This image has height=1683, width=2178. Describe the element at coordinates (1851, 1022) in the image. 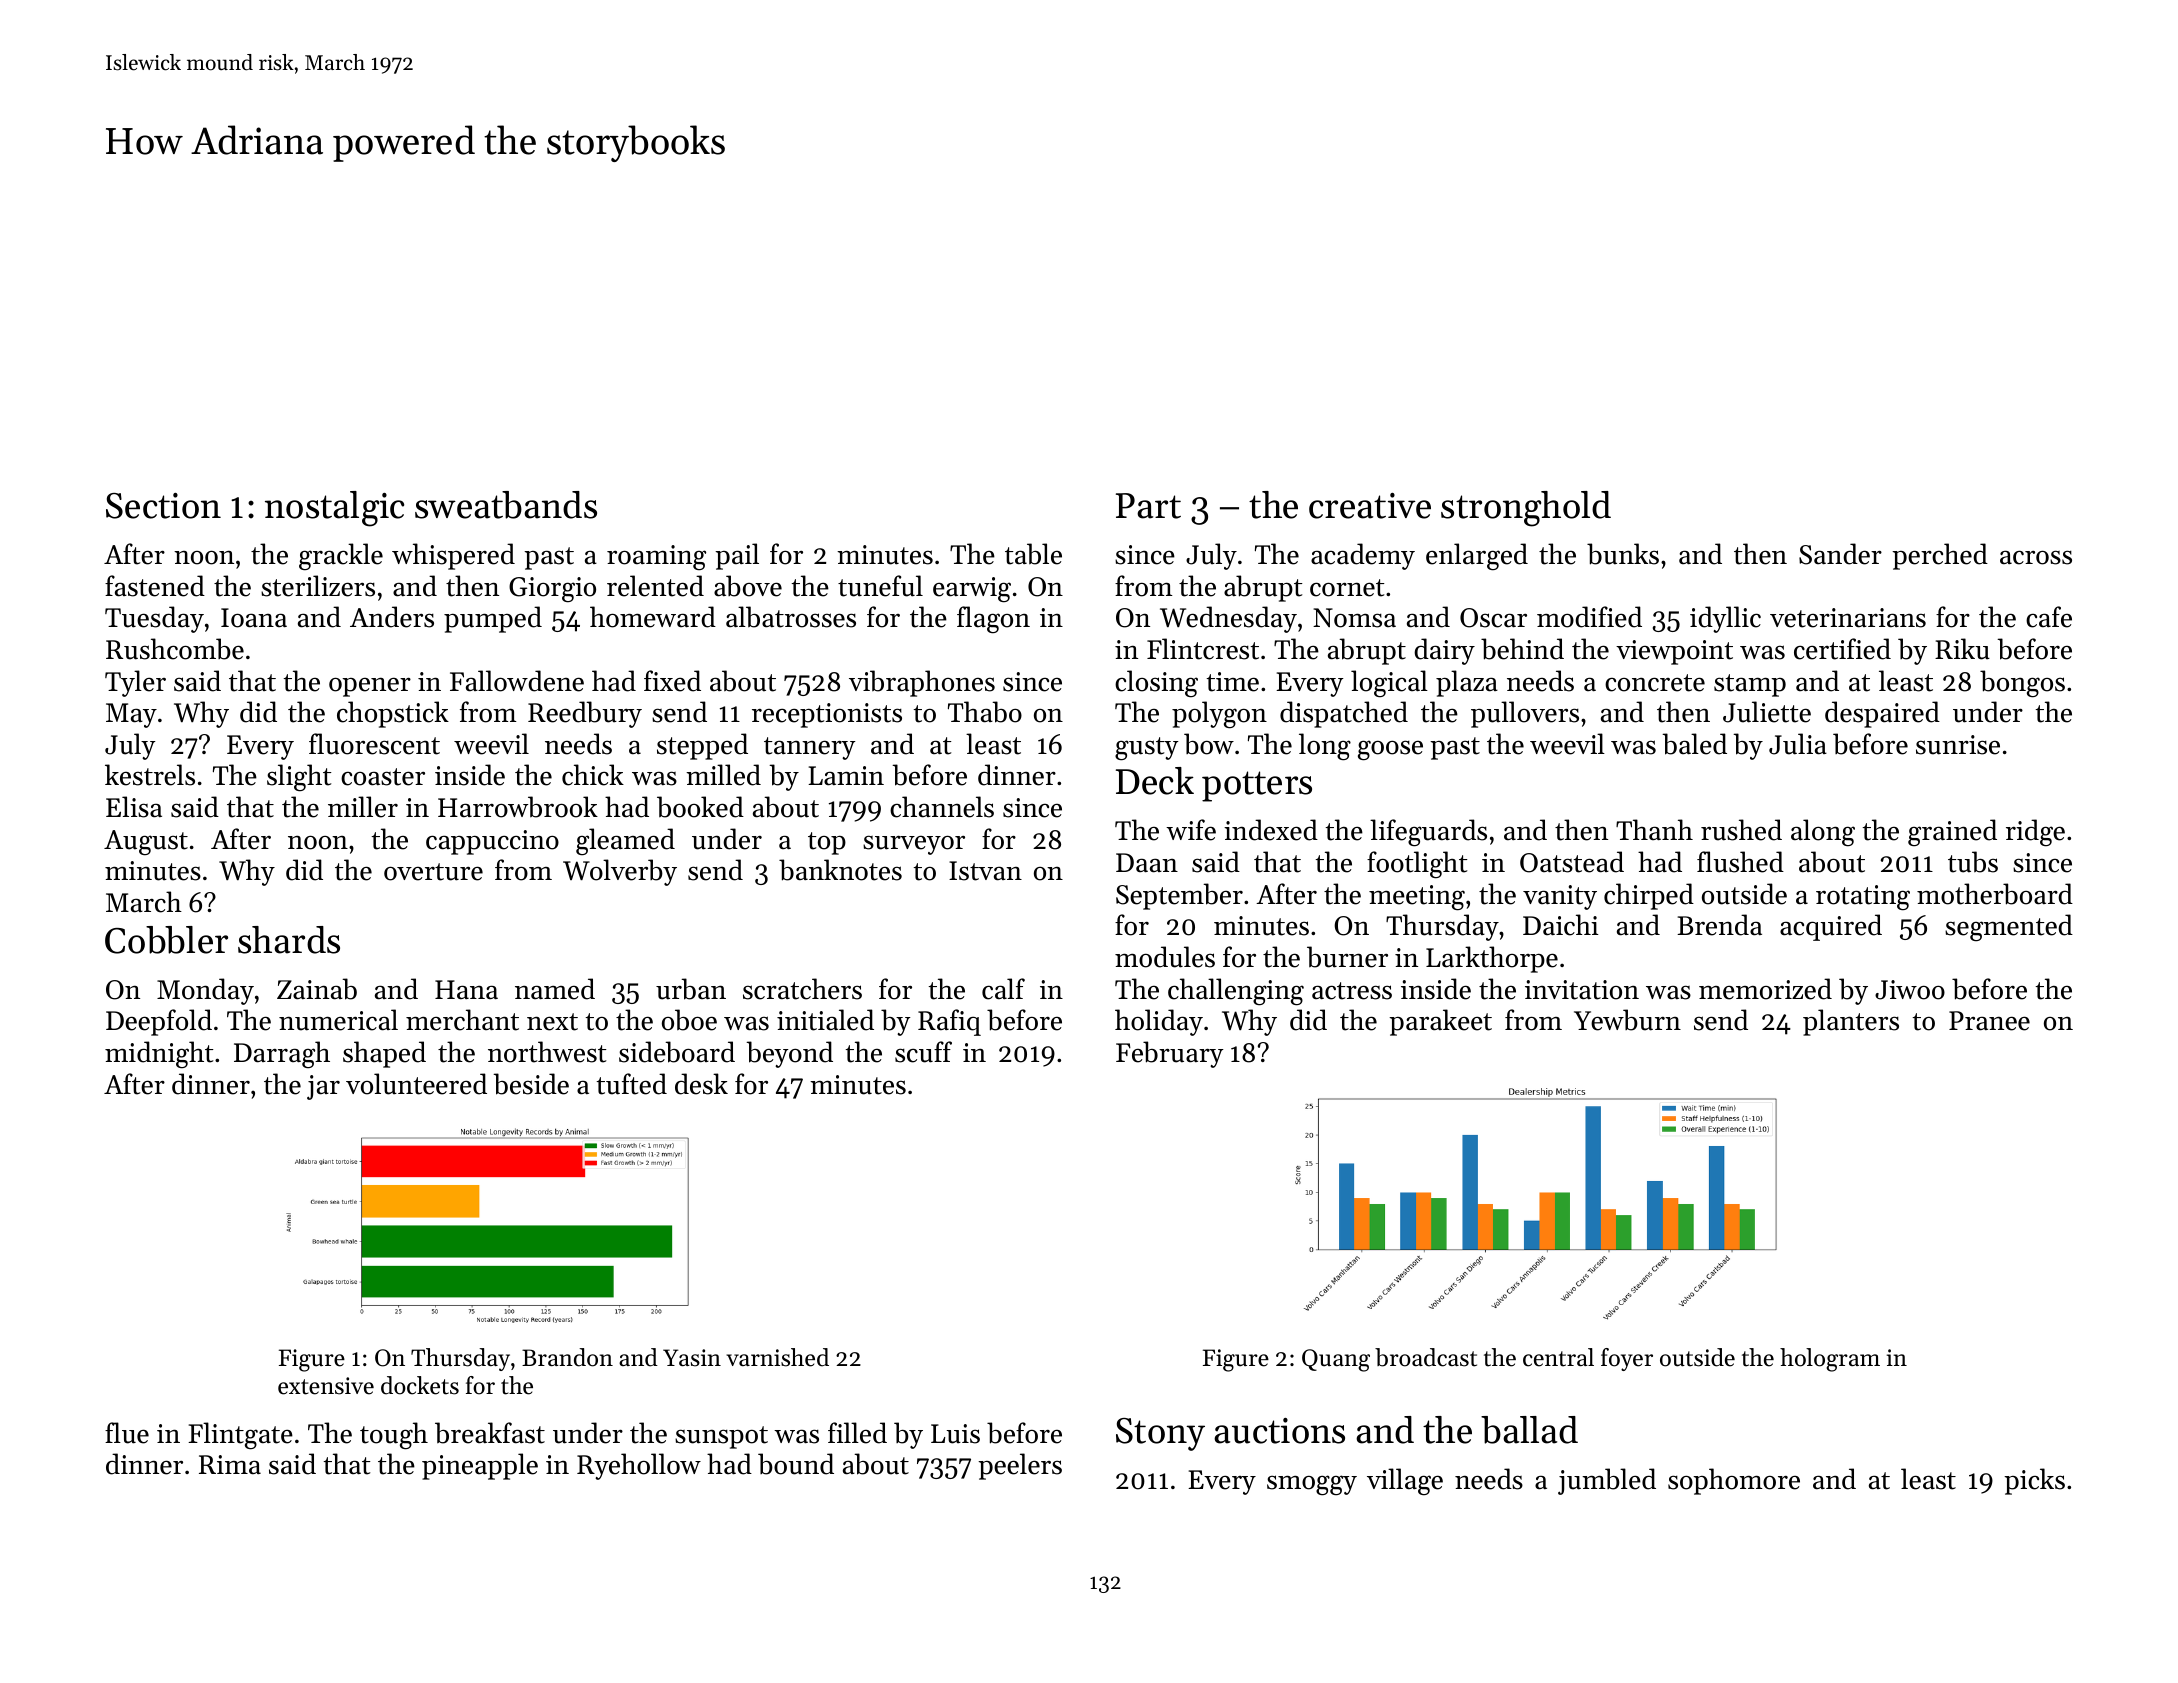

I see `planters` at that location.
